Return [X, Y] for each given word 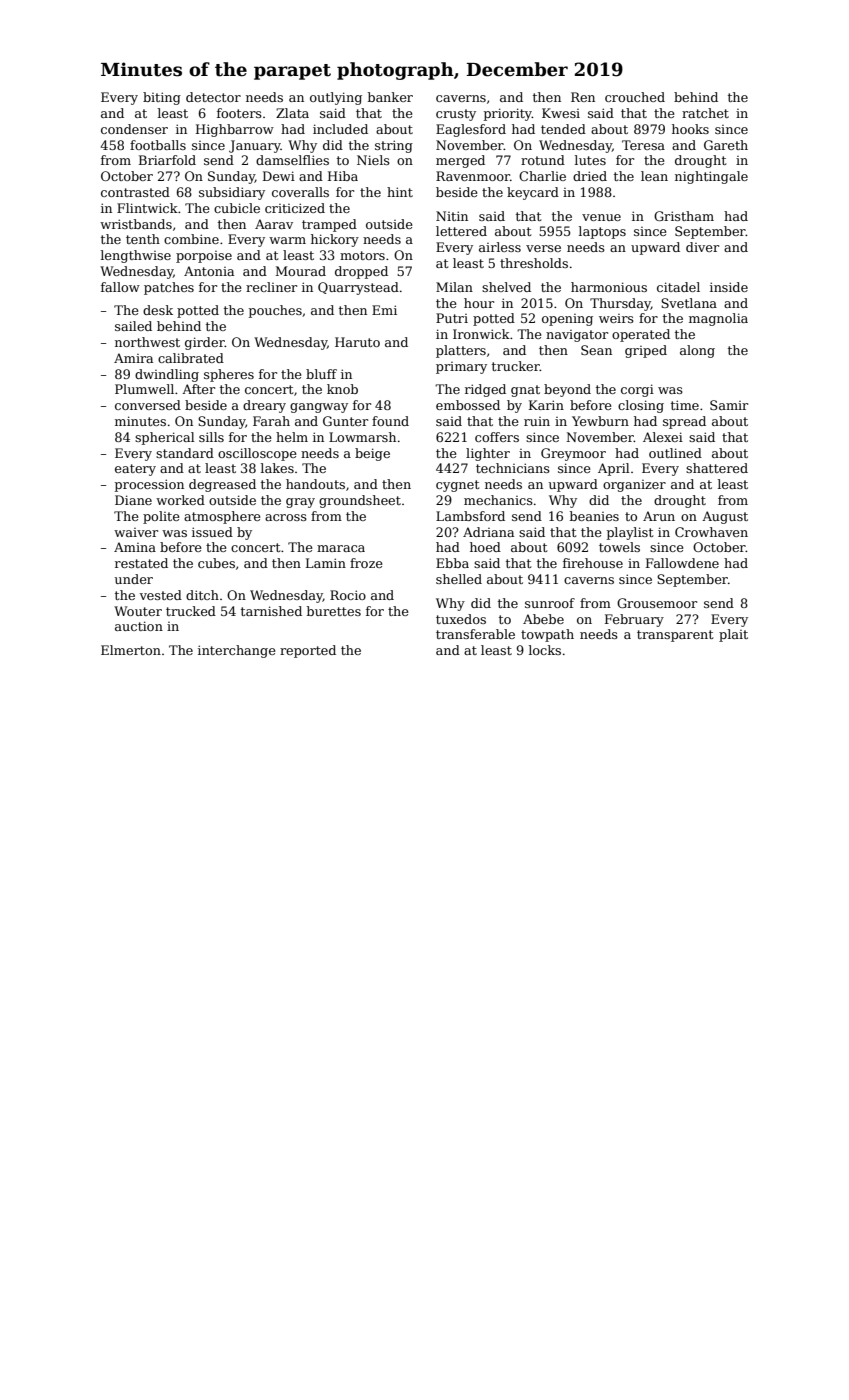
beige [372, 454]
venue [601, 217]
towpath [547, 635]
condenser [134, 129]
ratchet [705, 113]
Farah [271, 421]
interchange [237, 651]
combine [191, 239]
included [340, 129]
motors [362, 255]
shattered [717, 468]
